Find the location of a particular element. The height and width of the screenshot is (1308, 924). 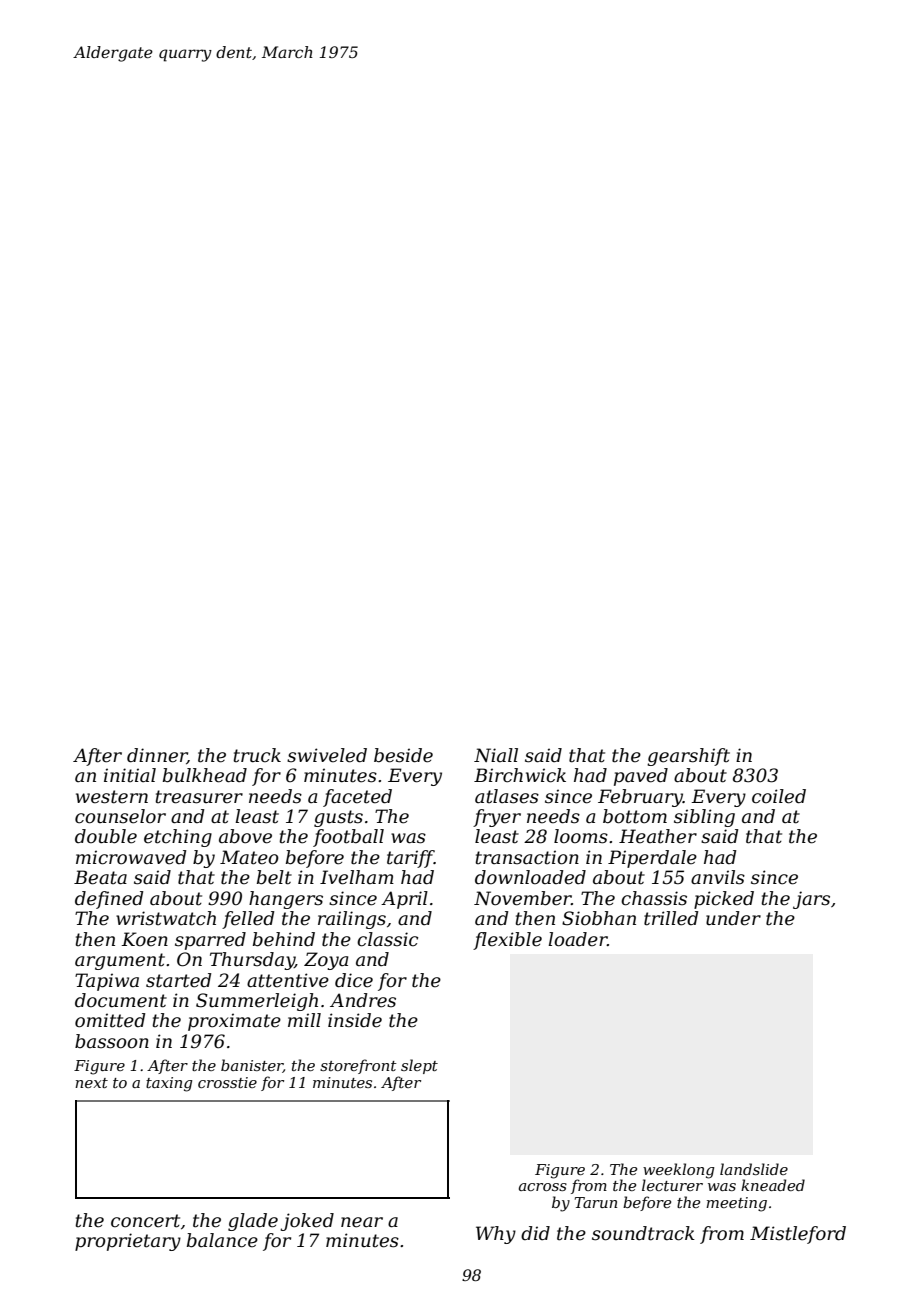

trilled is located at coordinates (671, 918).
